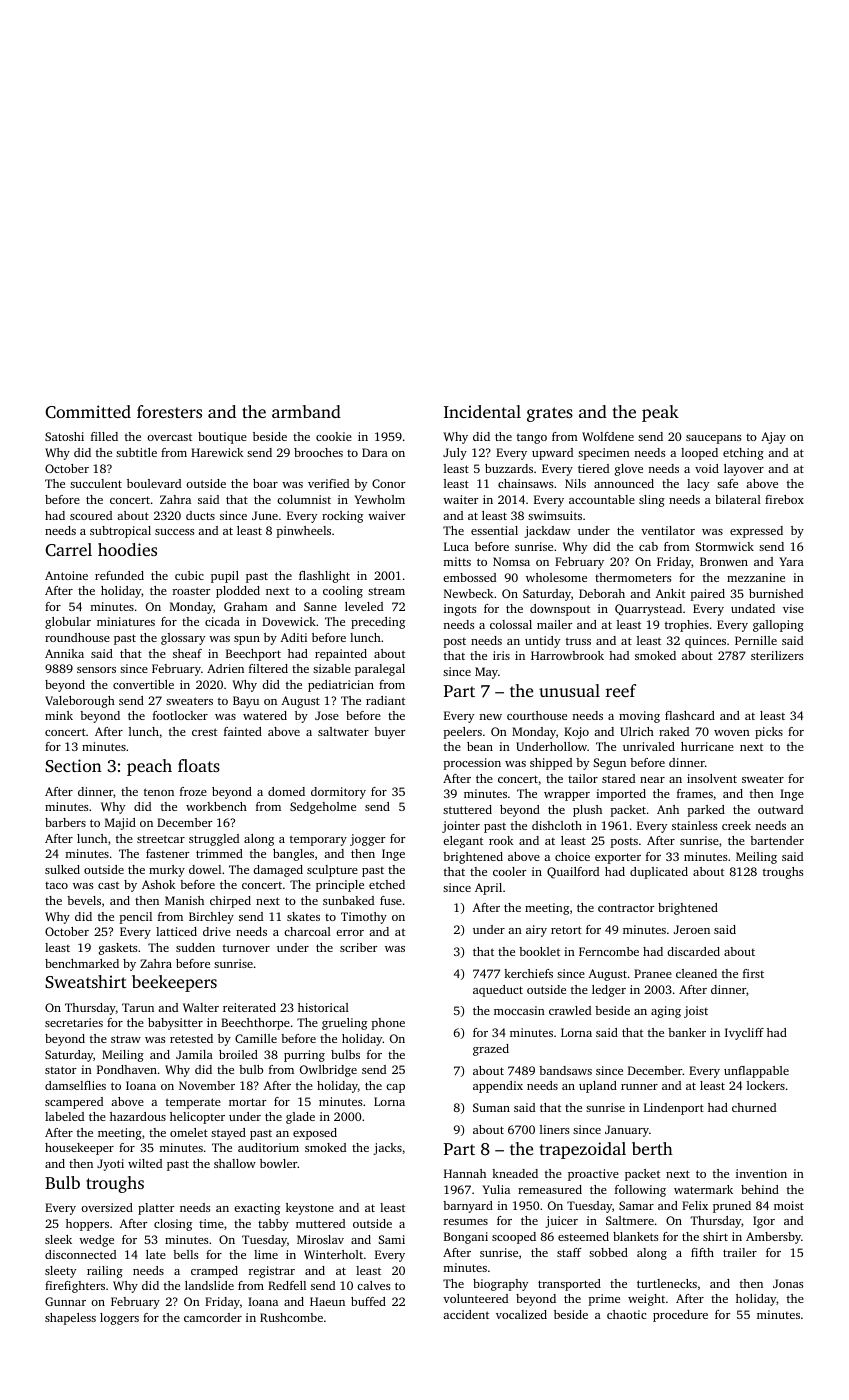  Describe the element at coordinates (126, 621) in the document. I see `miniatures` at that location.
